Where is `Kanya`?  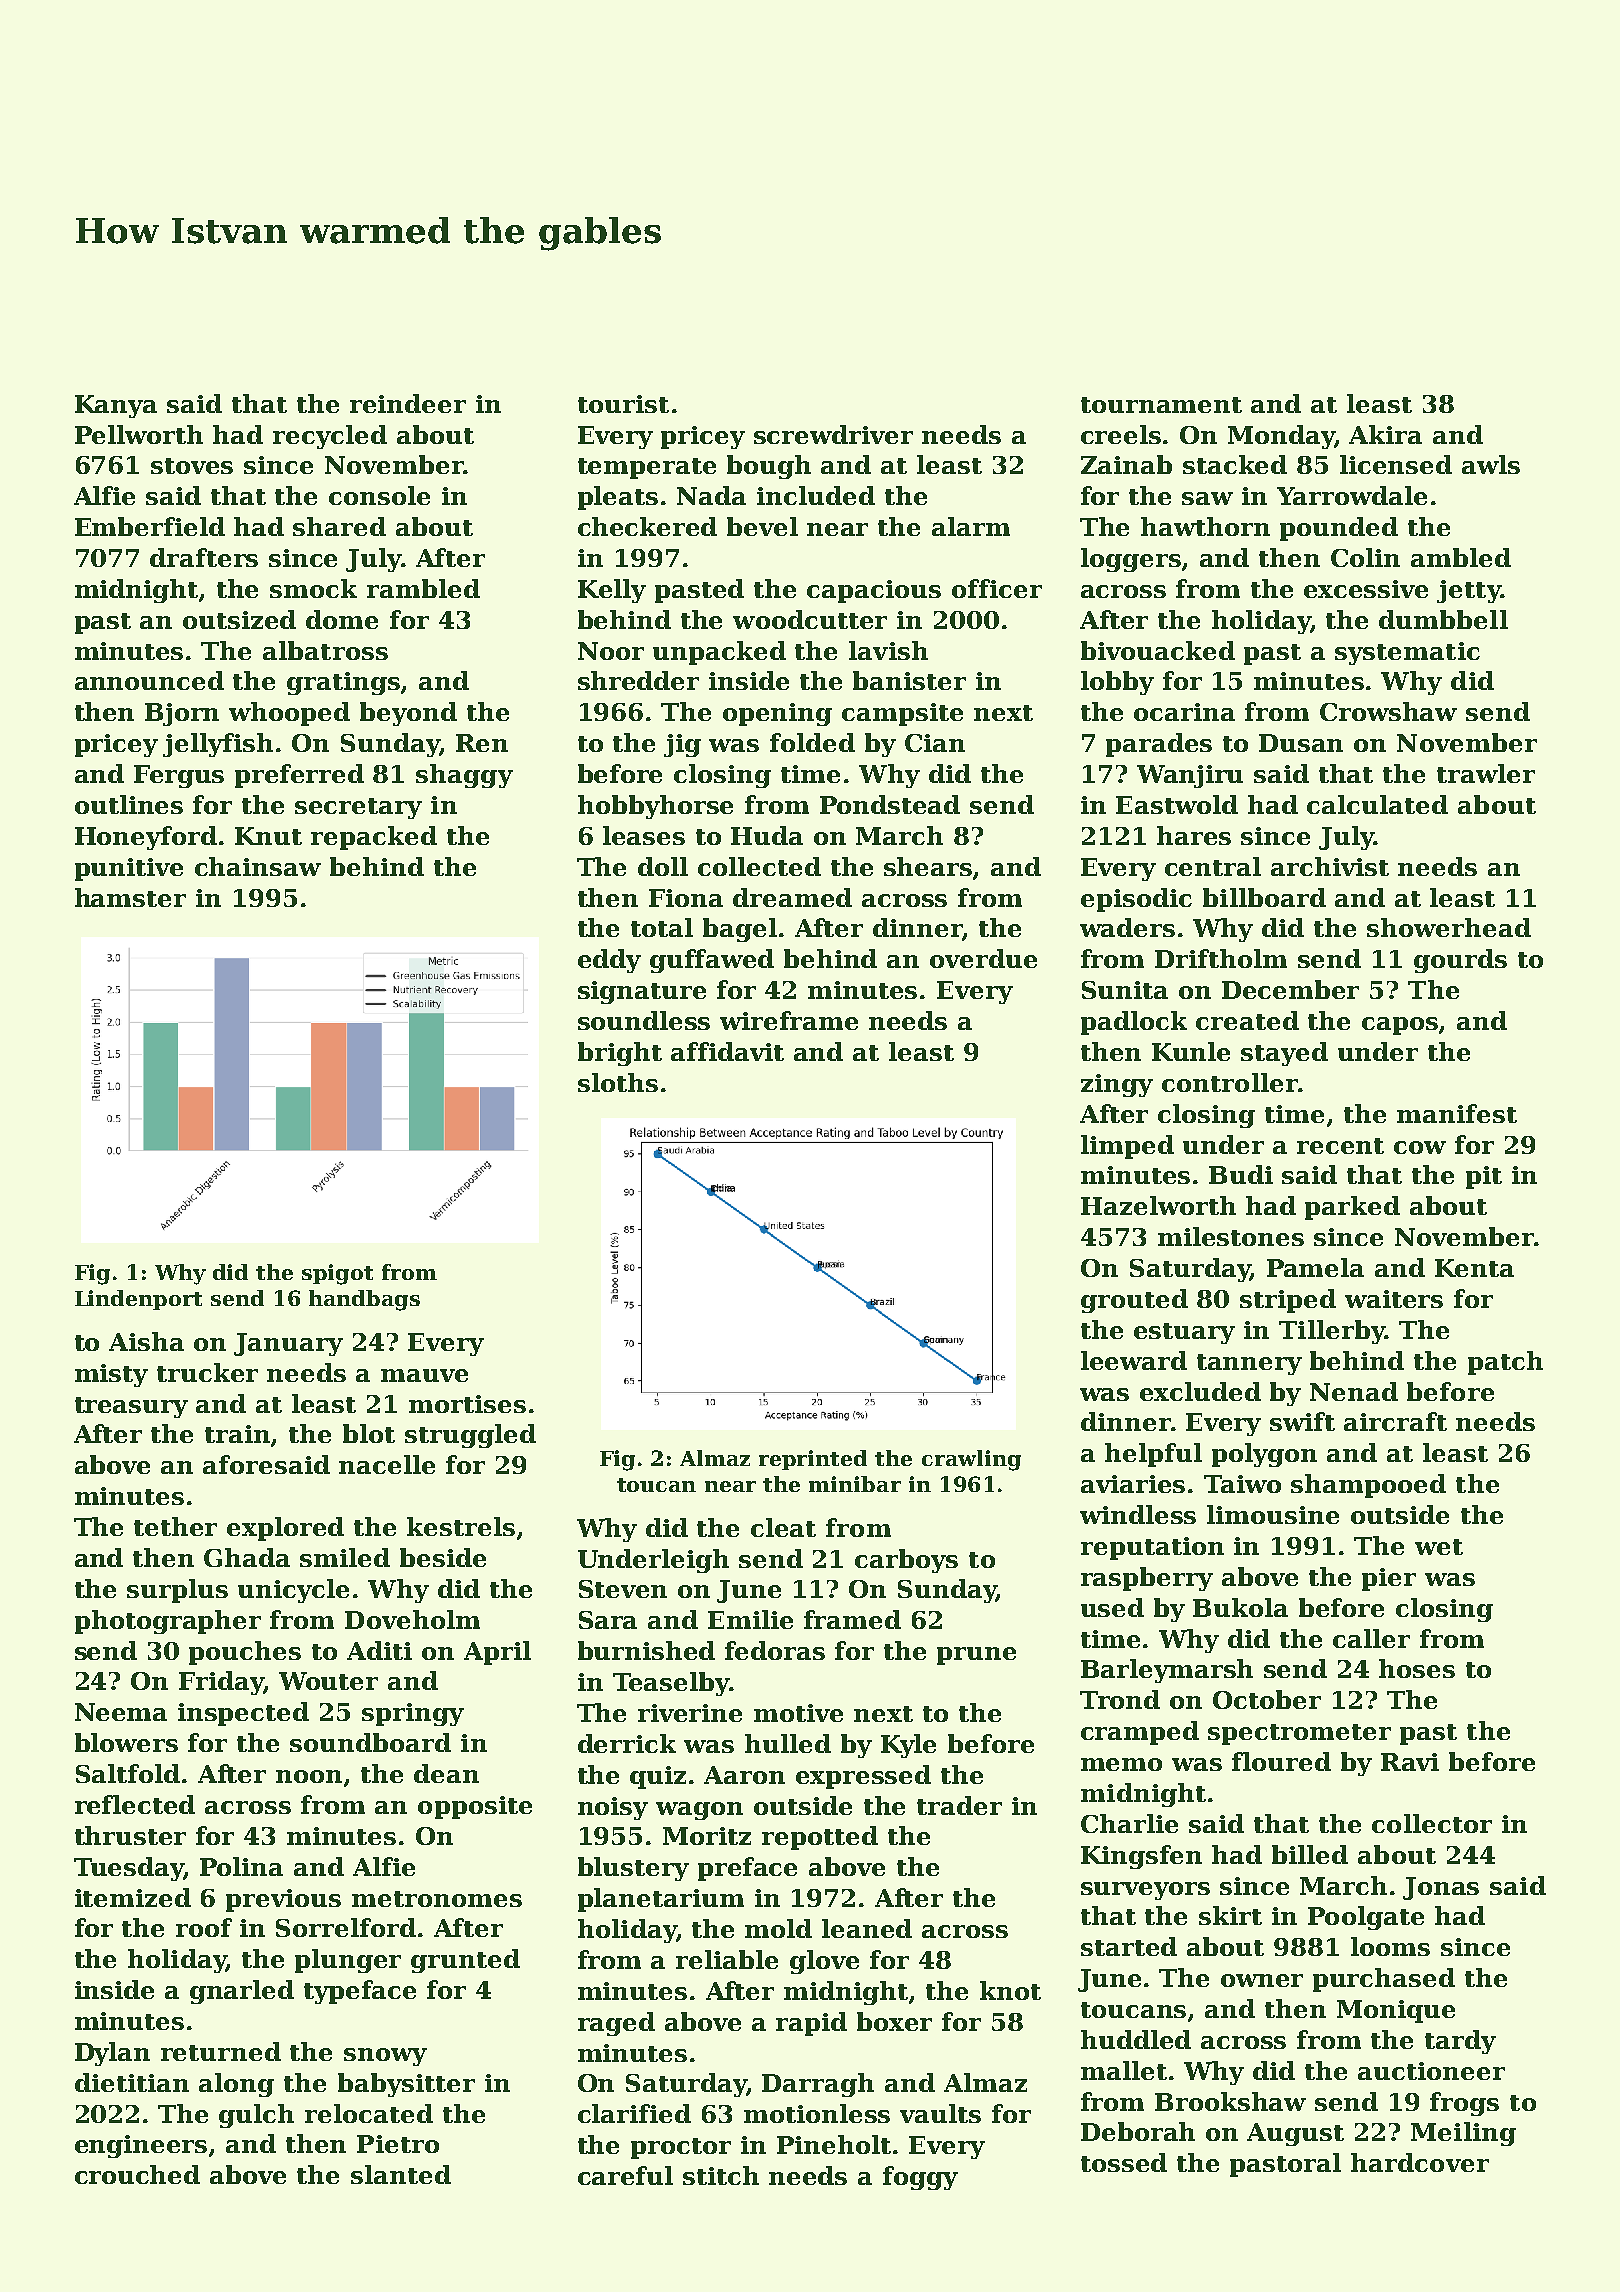
Kanya is located at coordinates (116, 406).
